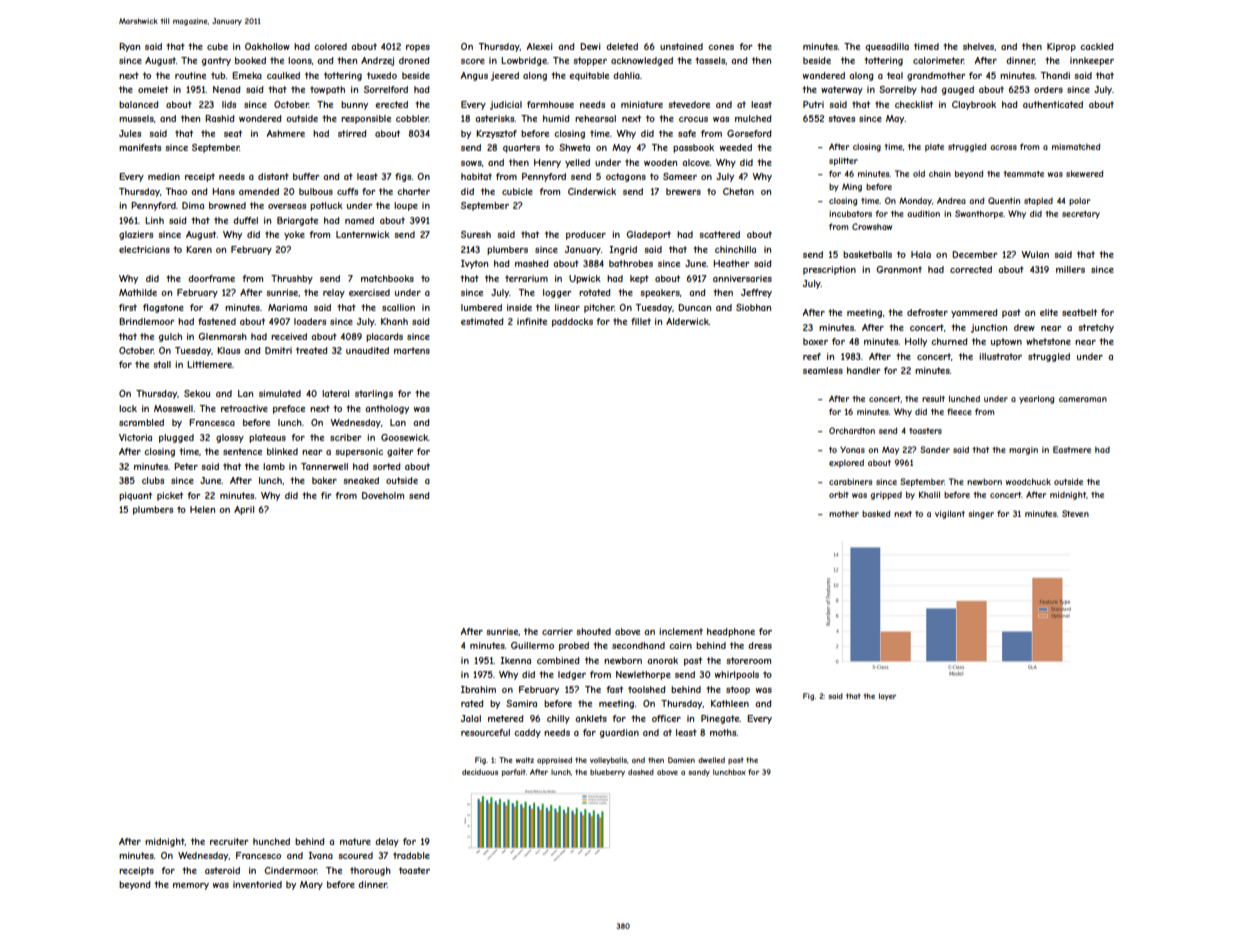  I want to click on cackled, so click(1096, 46).
